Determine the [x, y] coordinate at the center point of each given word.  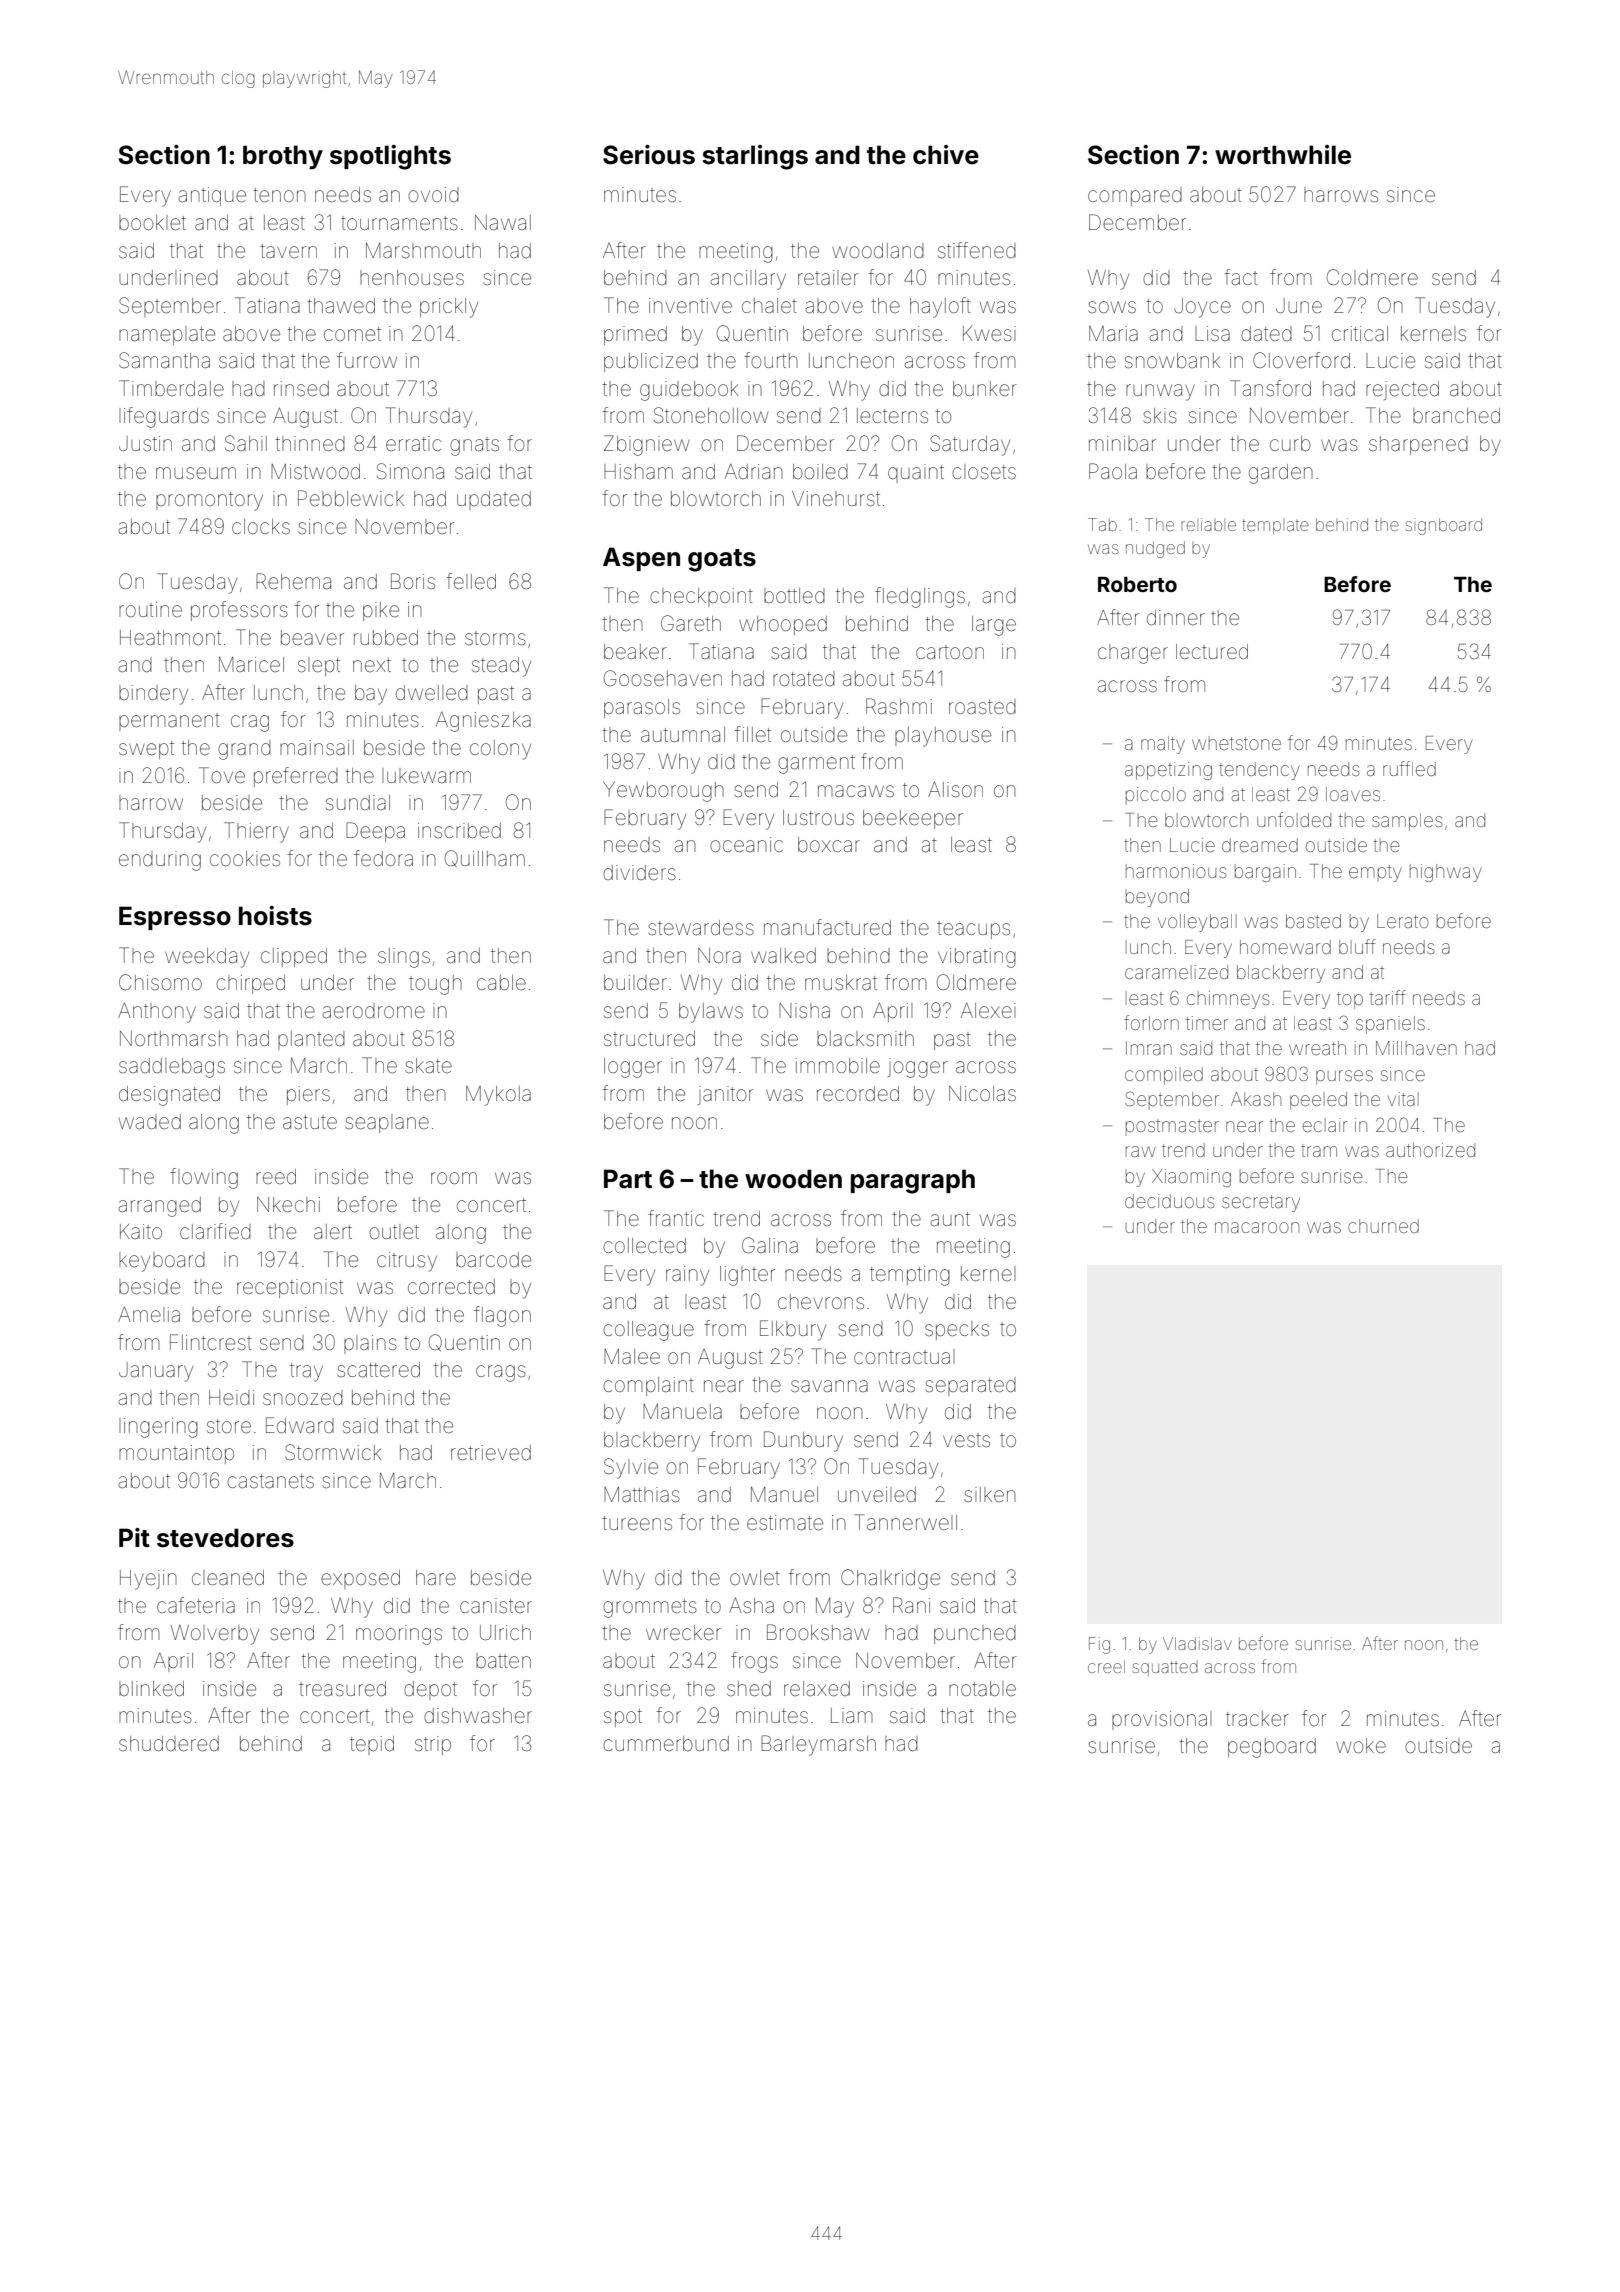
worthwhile [1283, 155]
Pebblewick [351, 498]
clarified [215, 1231]
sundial [358, 803]
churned [1383, 1226]
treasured [342, 1689]
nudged [1155, 549]
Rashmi [899, 706]
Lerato [1403, 921]
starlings [755, 157]
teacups [973, 930]
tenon [279, 195]
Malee [632, 1357]
